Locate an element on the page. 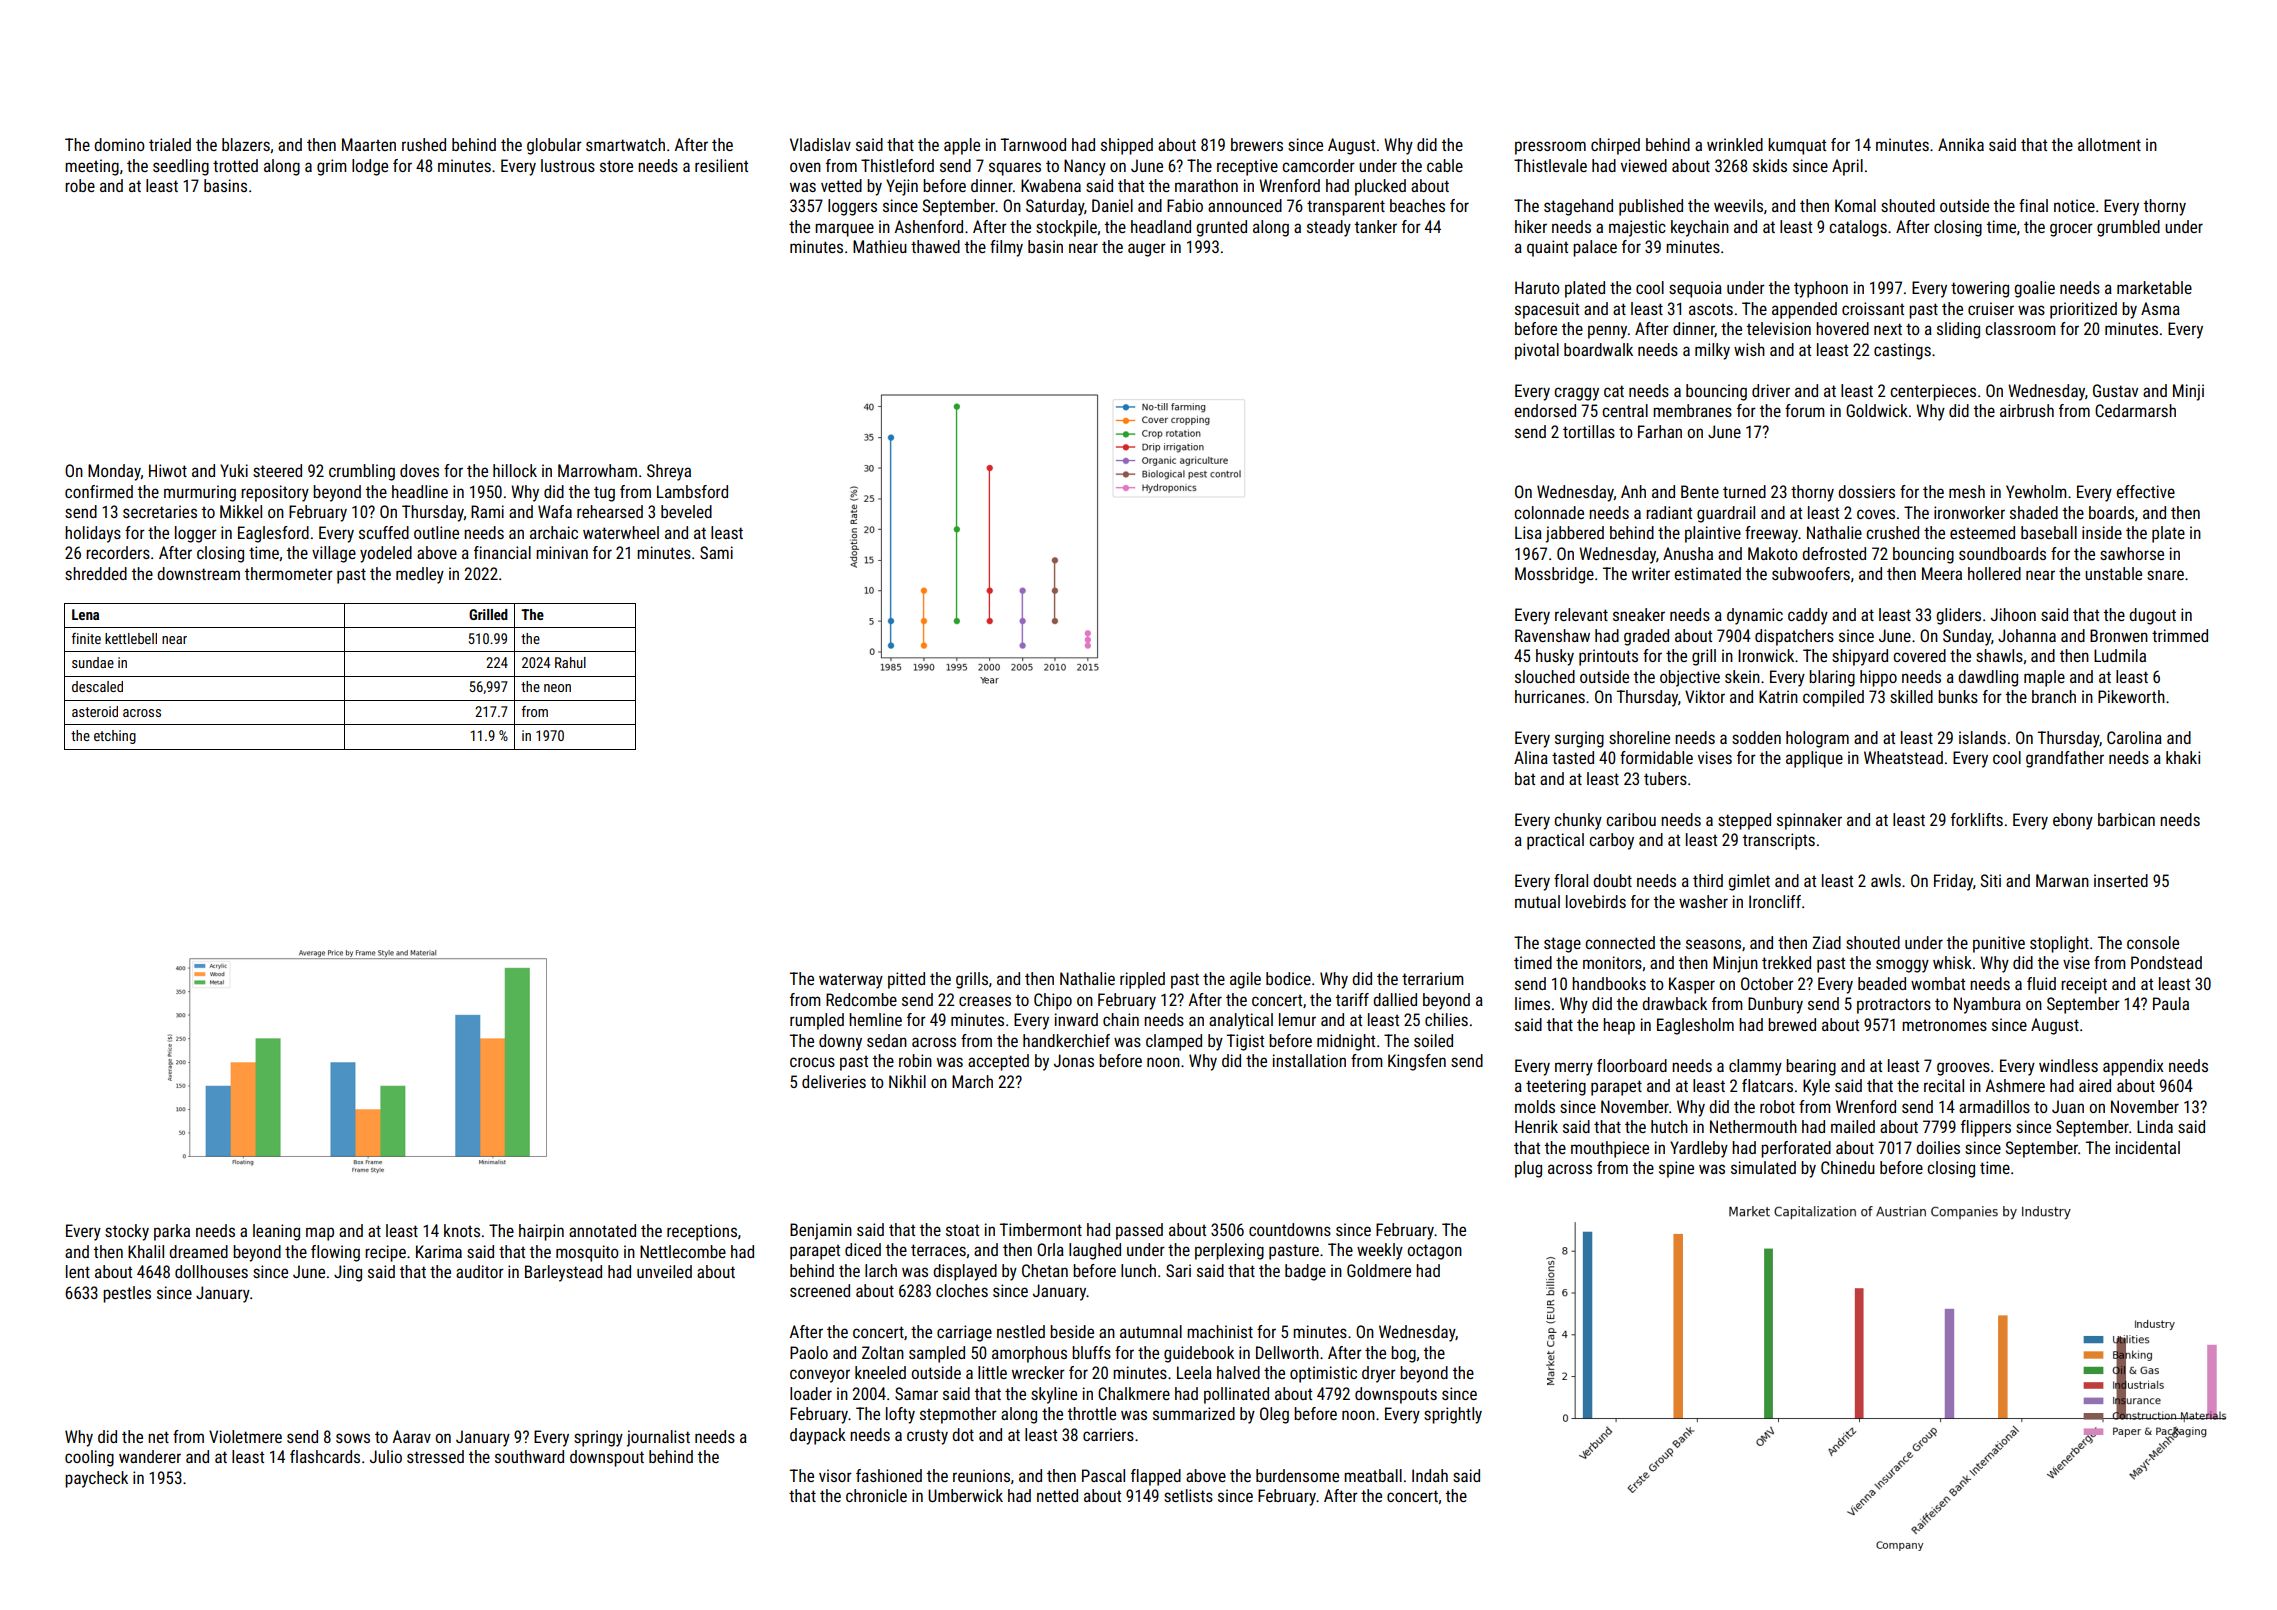  Annika is located at coordinates (1961, 144).
